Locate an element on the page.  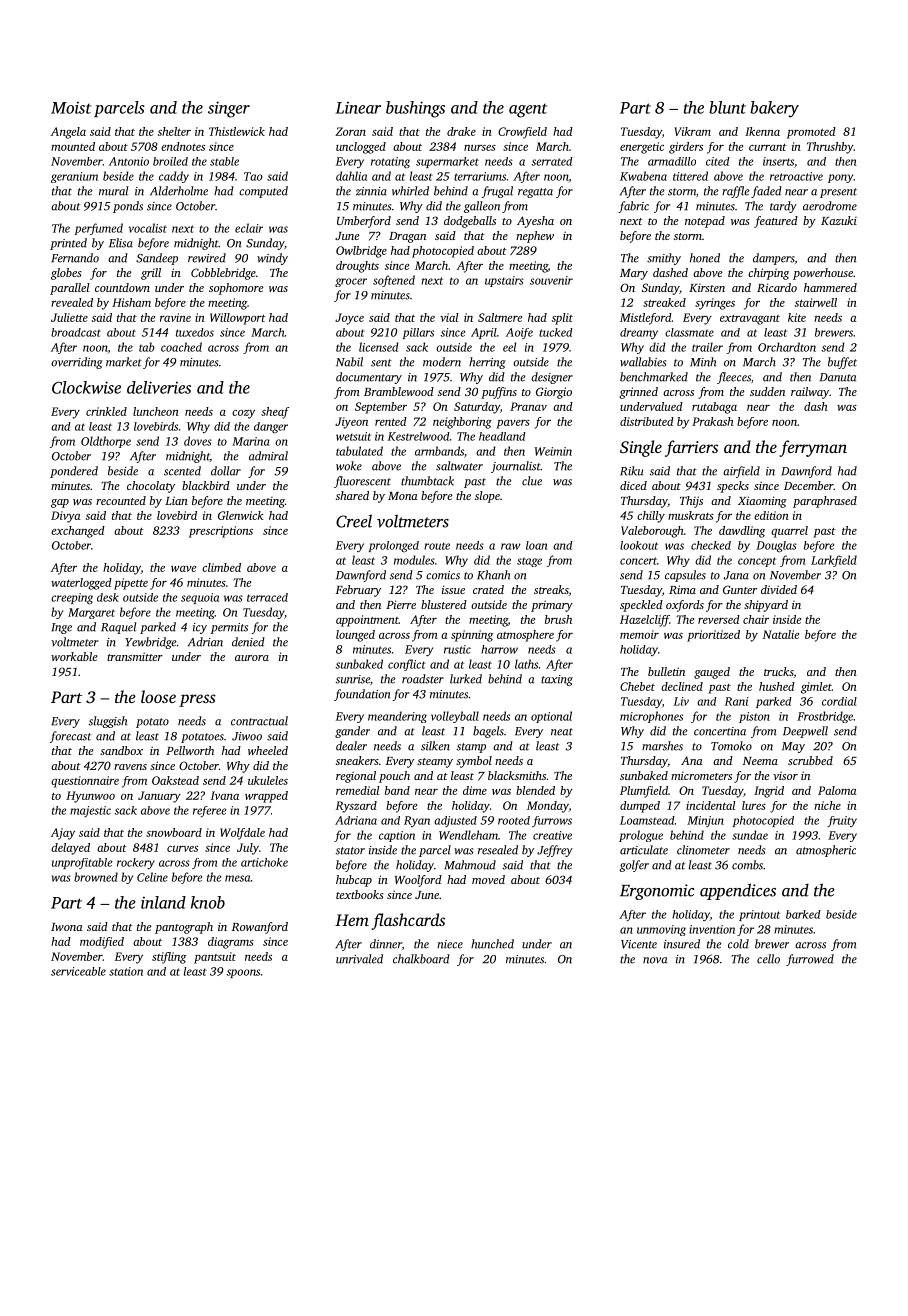
wheeled is located at coordinates (268, 750).
